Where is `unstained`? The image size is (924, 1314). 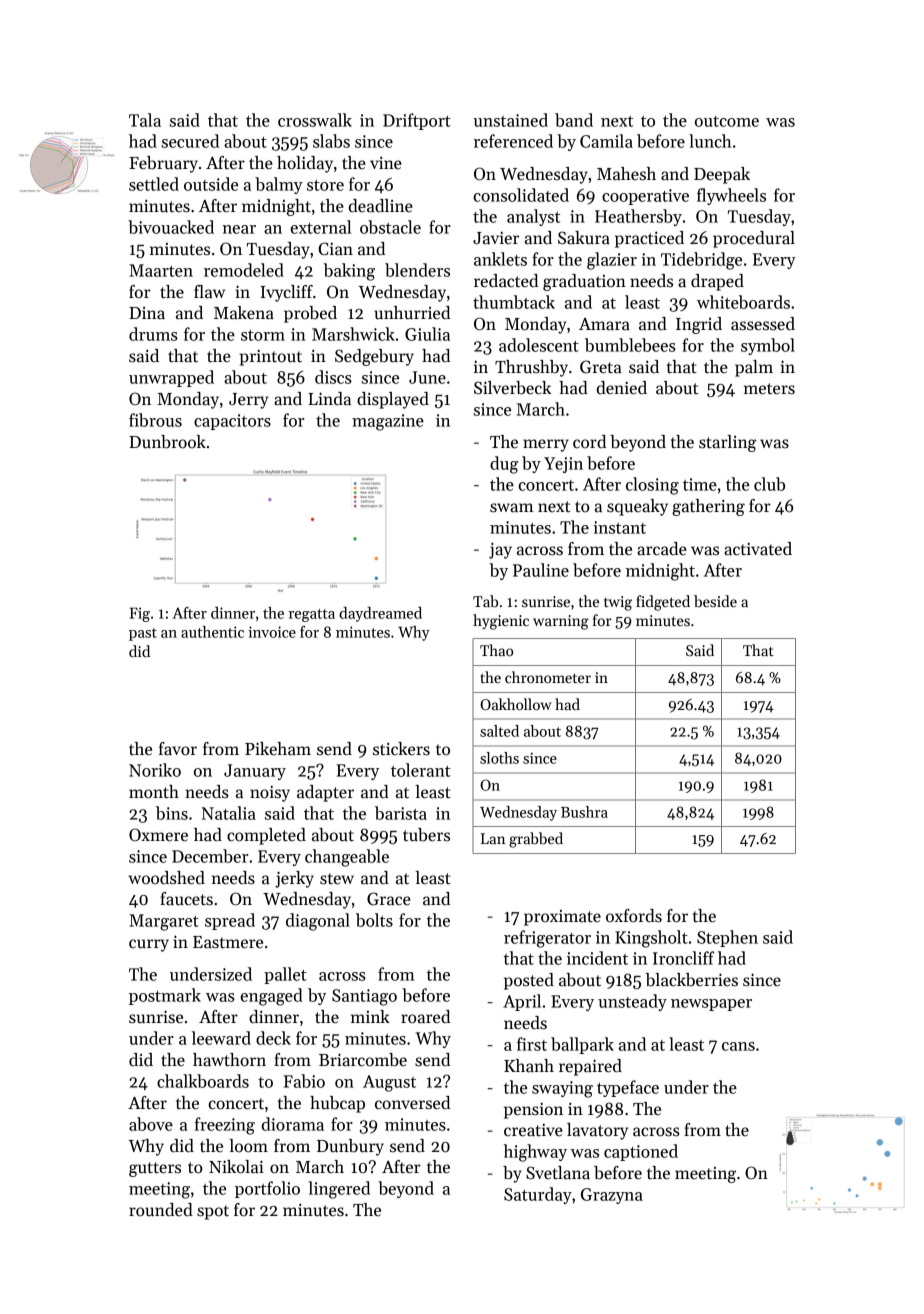
unstained is located at coordinates (510, 120).
